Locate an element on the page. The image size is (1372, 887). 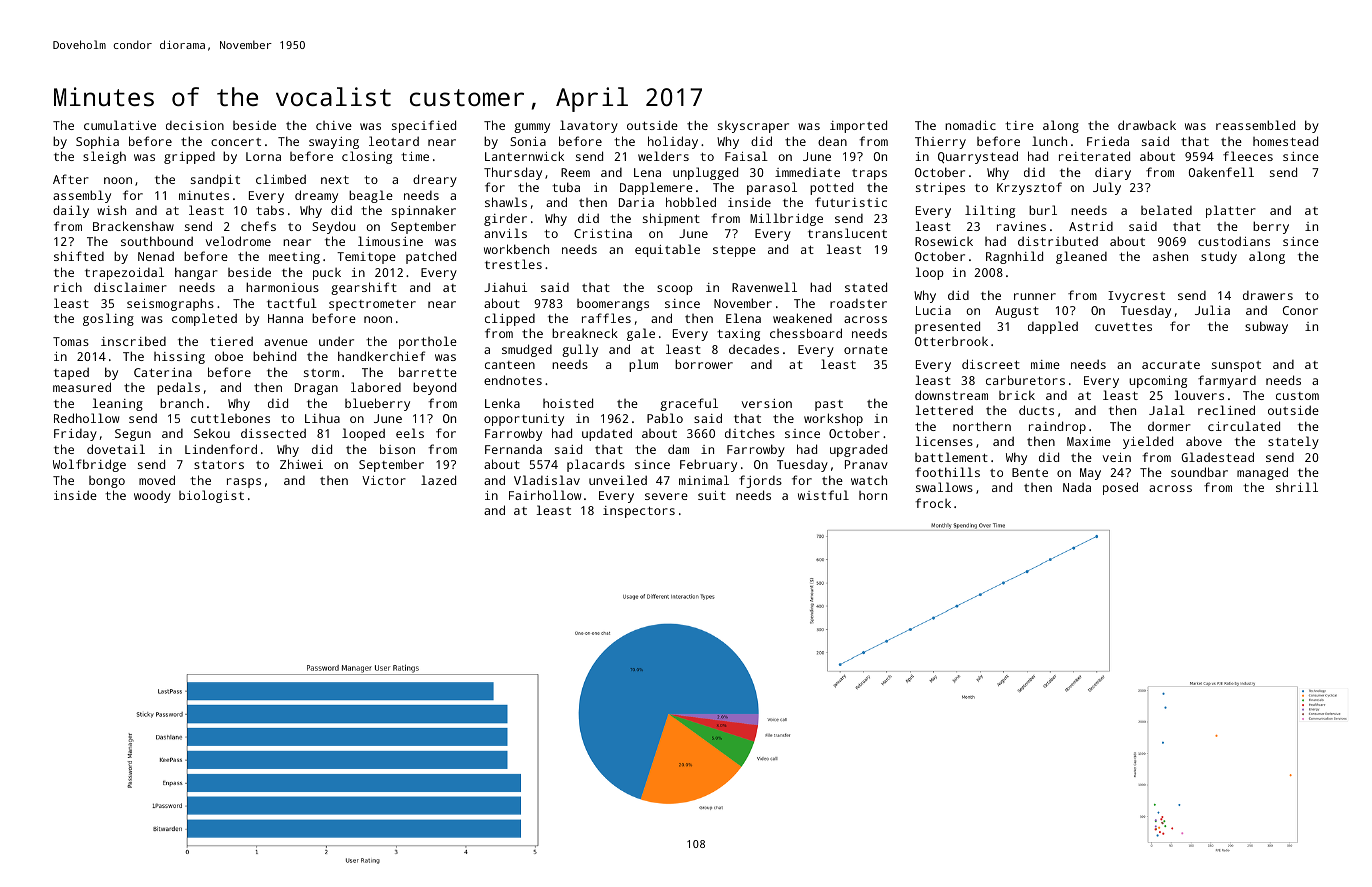
biologist is located at coordinates (211, 496).
